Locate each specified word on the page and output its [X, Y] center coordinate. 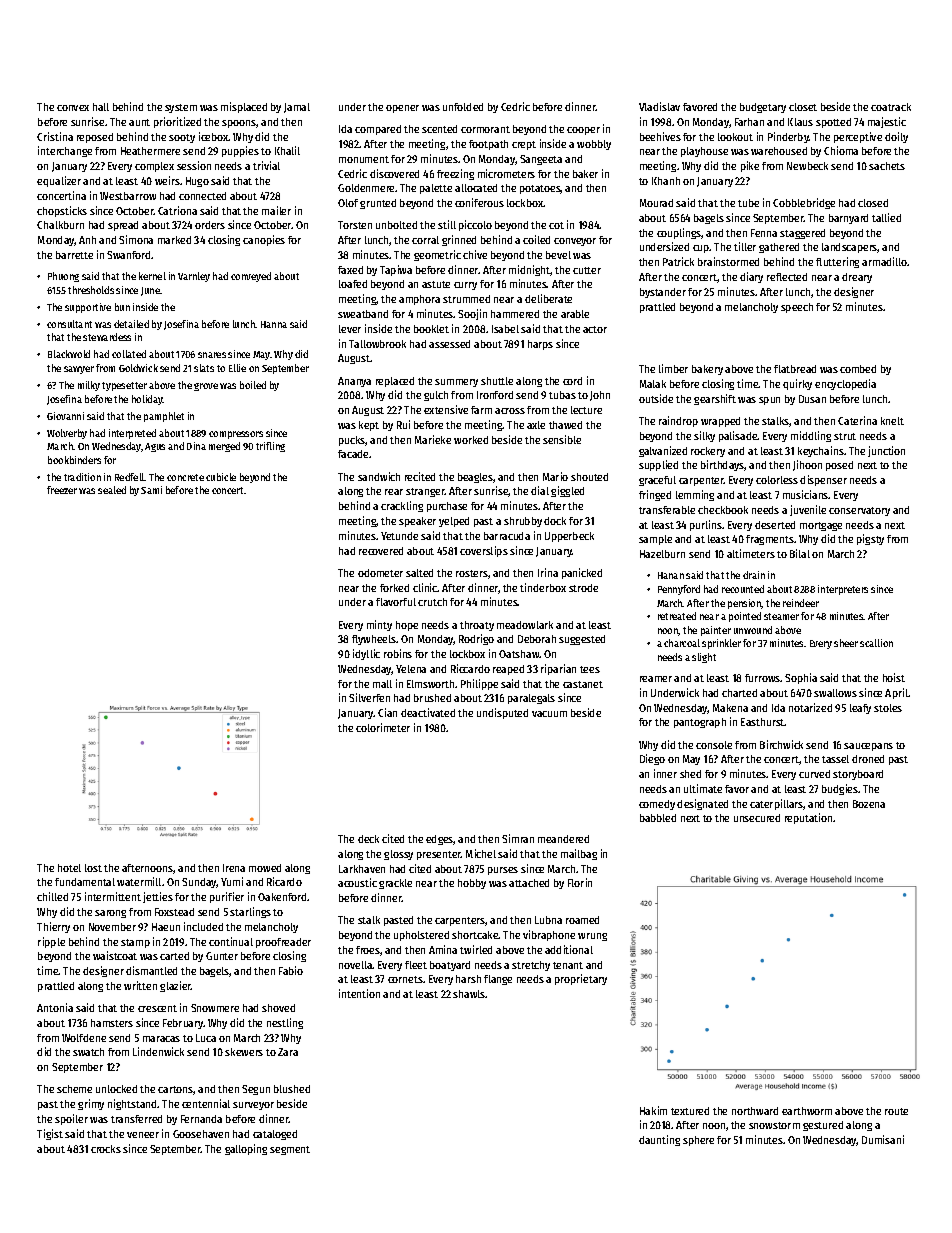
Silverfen [369, 697]
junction [886, 451]
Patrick [678, 261]
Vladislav [659, 106]
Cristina [55, 136]
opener [402, 109]
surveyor [253, 1106]
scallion [876, 643]
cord [572, 381]
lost [93, 868]
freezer [62, 490]
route [896, 1111]
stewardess [107, 337]
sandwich [379, 476]
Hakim [653, 1110]
